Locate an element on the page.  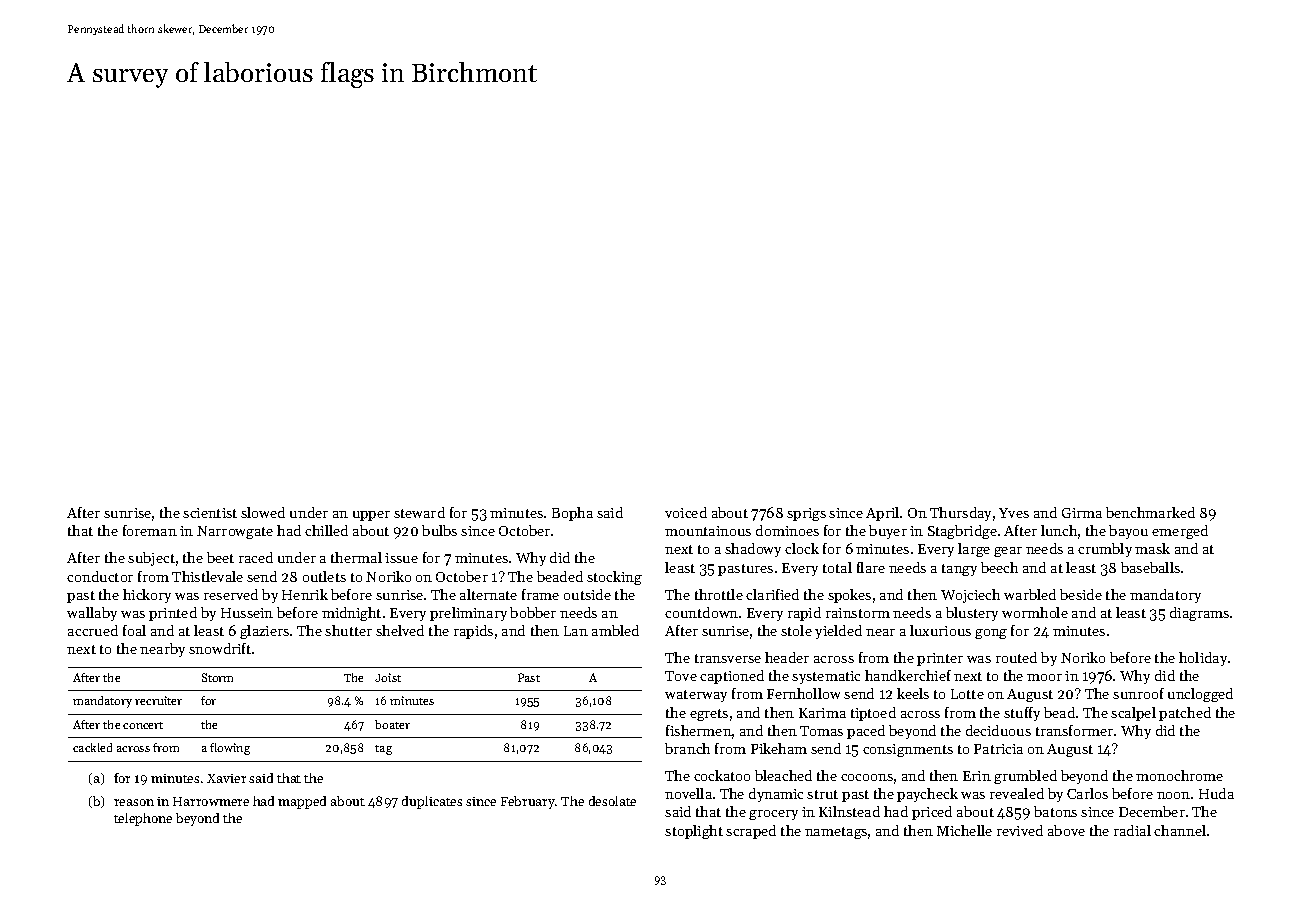
telephone is located at coordinates (143, 819).
